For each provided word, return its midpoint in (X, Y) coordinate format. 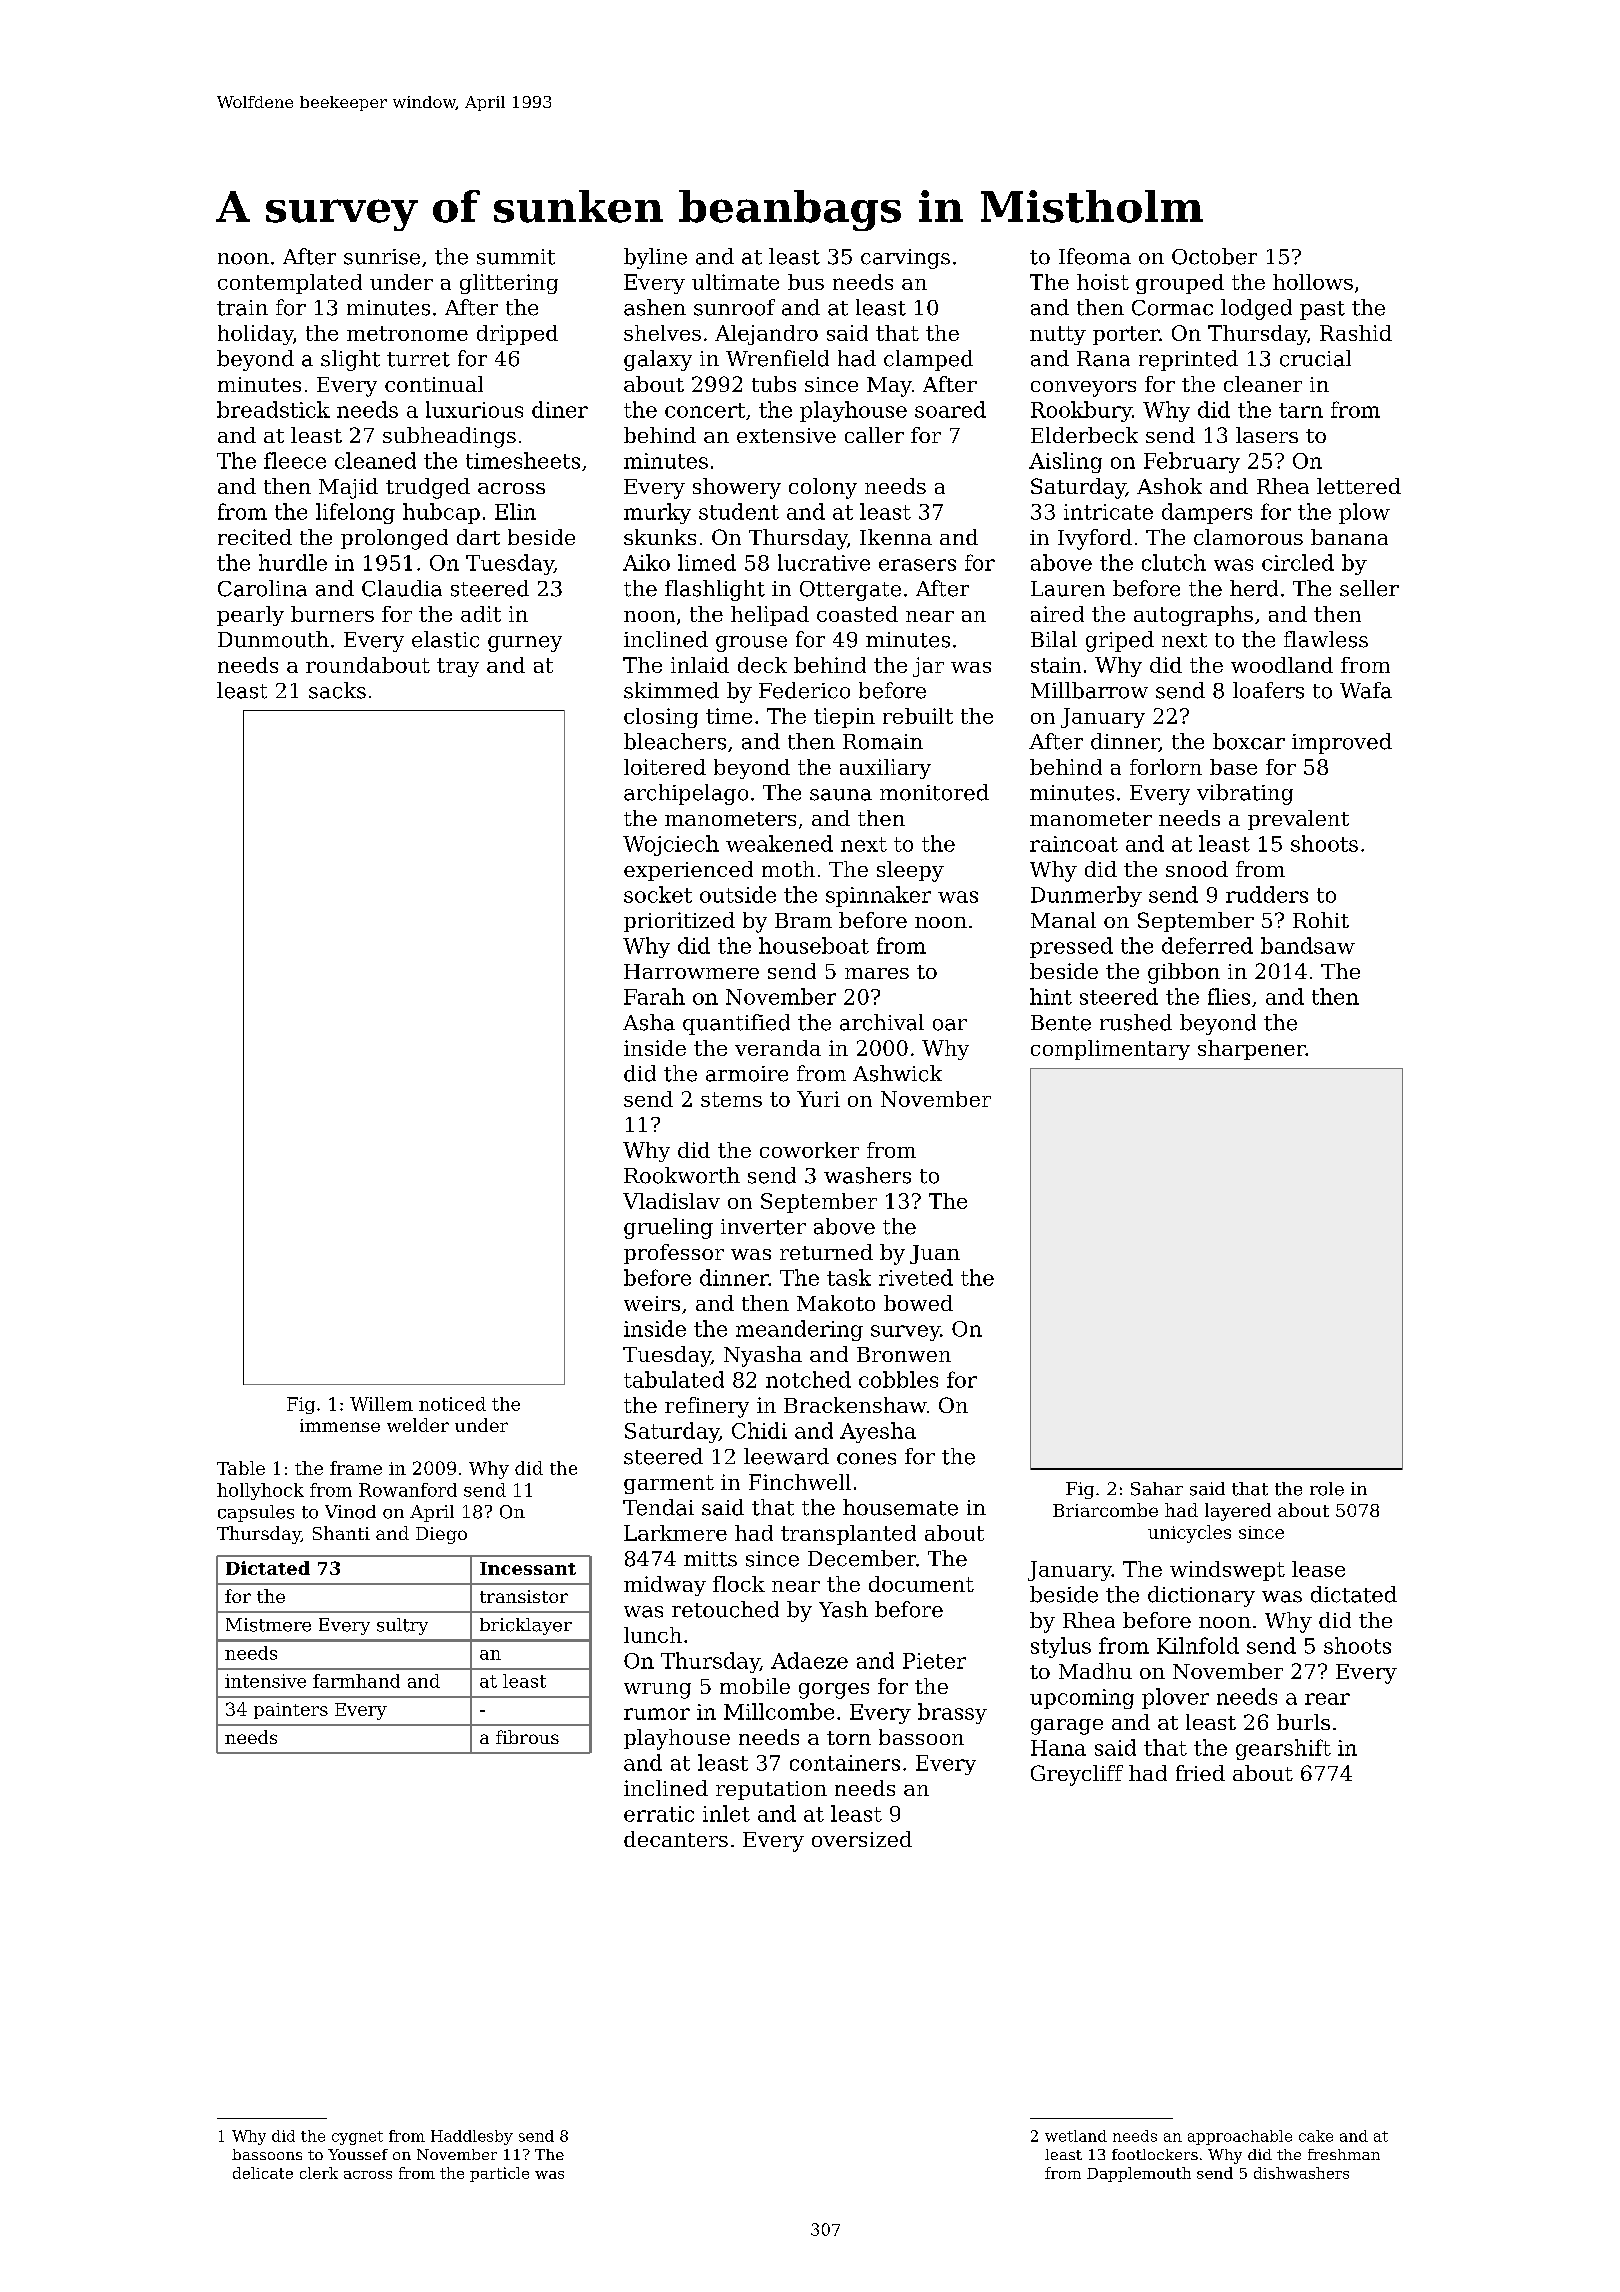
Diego (441, 1535)
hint (1051, 996)
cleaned (375, 460)
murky (657, 513)
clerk (319, 2173)
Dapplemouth (1139, 2174)
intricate (1108, 512)
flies (1229, 996)
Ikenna (896, 537)
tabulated (674, 1379)
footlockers (1155, 2154)
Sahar (1157, 1489)
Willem (381, 1404)
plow (1364, 513)
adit (481, 614)
